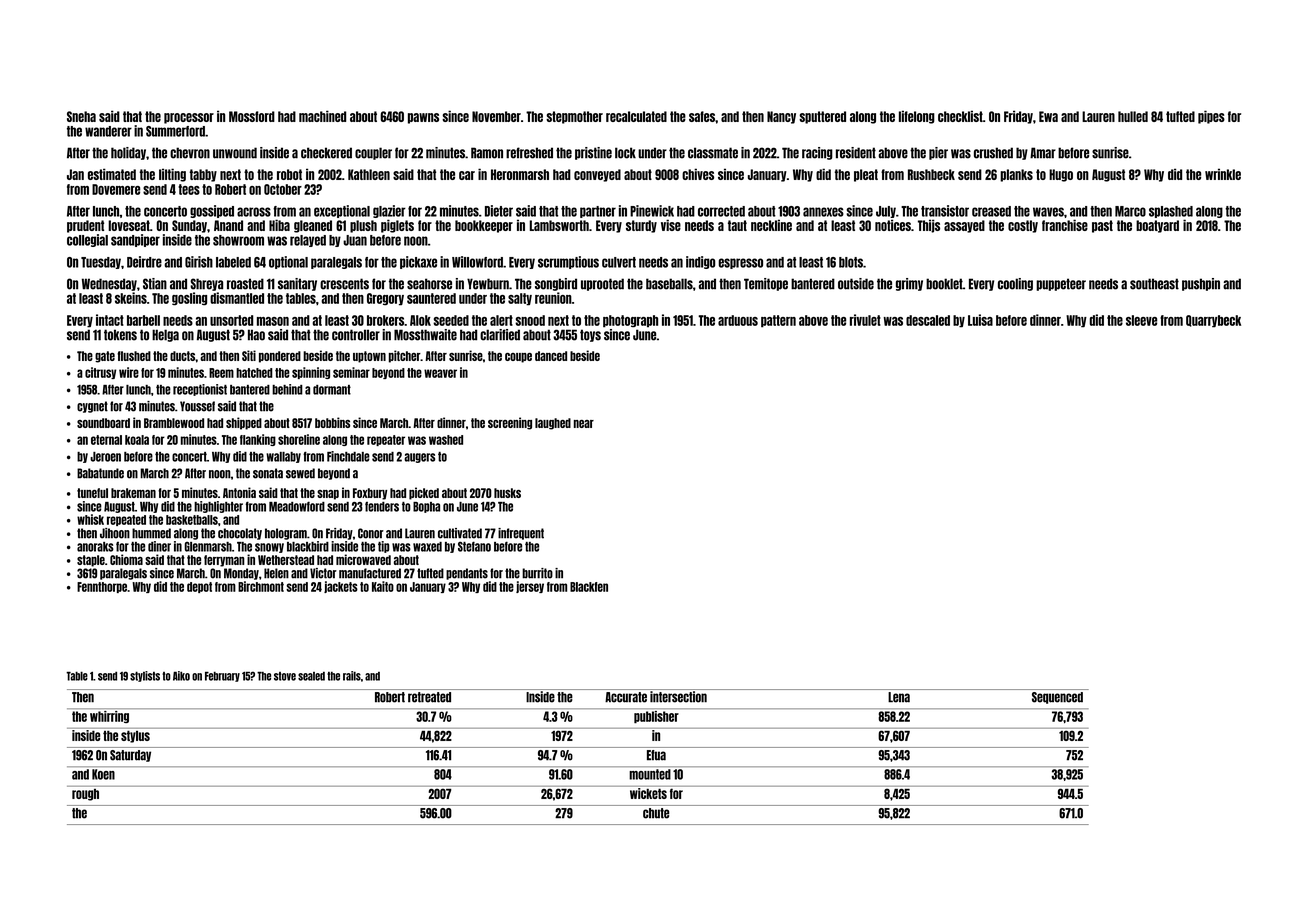 The width and height of the document is (1308, 924). What do you see at coordinates (1201, 284) in the document?
I see `pushpin` at bounding box center [1201, 284].
